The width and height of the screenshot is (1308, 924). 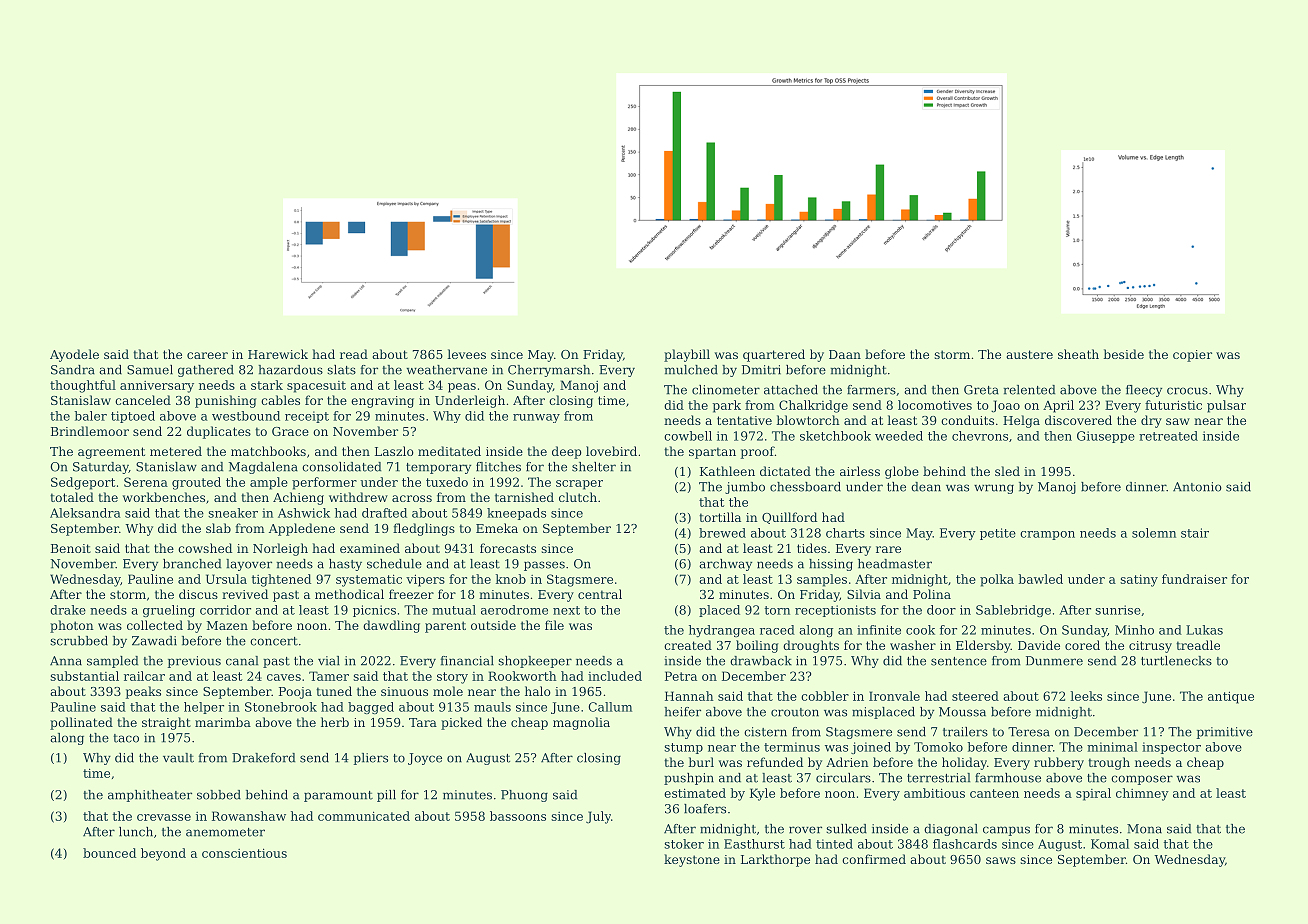 I want to click on stump, so click(x=683, y=748).
